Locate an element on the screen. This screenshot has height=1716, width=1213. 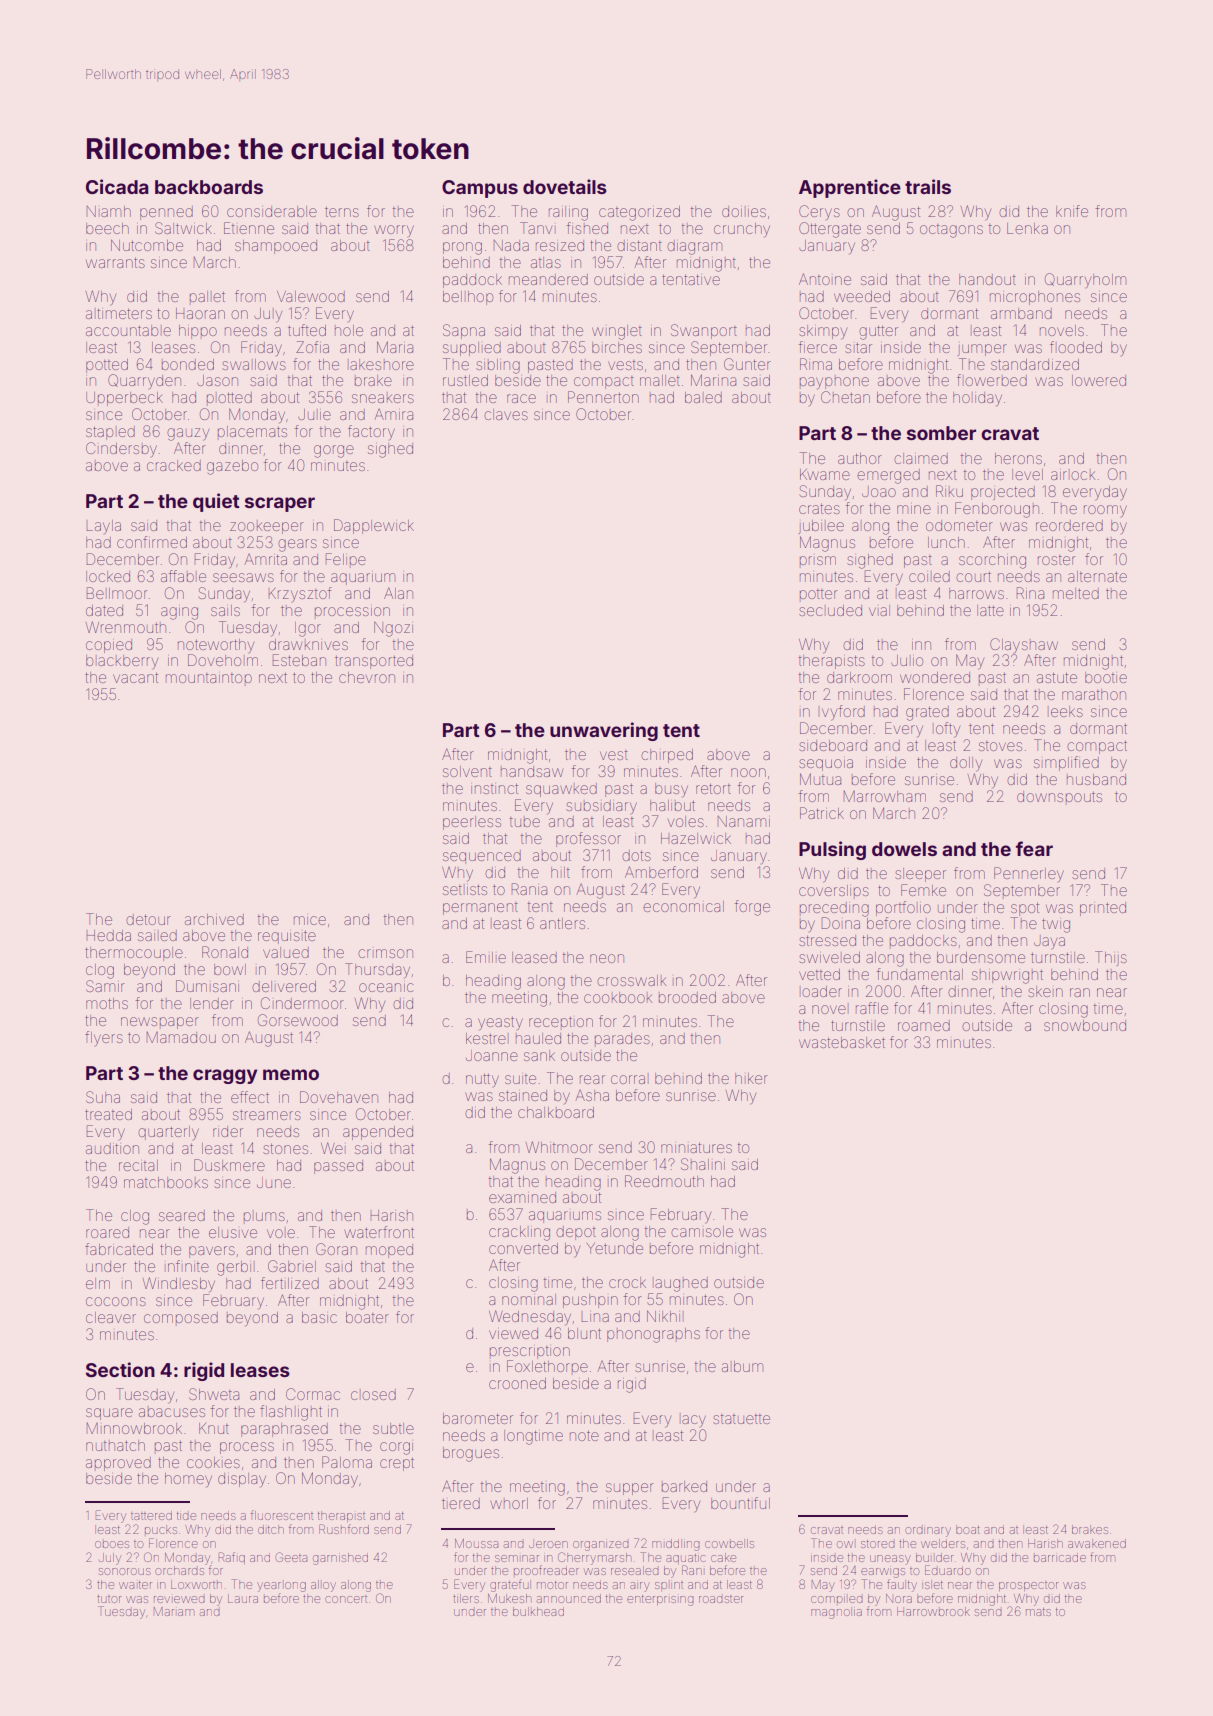
Apprentice is located at coordinates (850, 188).
